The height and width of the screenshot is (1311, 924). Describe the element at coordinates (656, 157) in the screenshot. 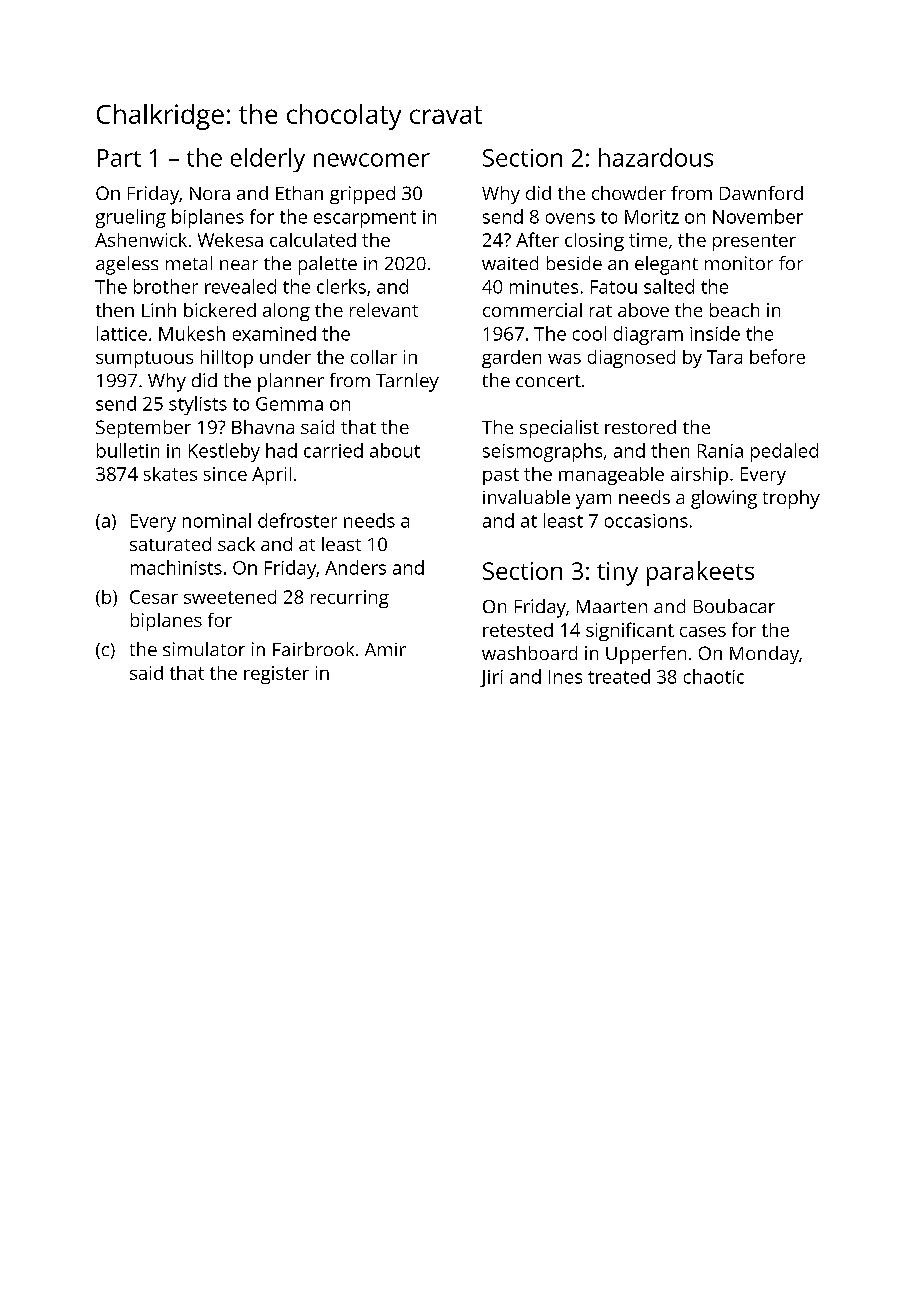

I see `hazardous` at that location.
